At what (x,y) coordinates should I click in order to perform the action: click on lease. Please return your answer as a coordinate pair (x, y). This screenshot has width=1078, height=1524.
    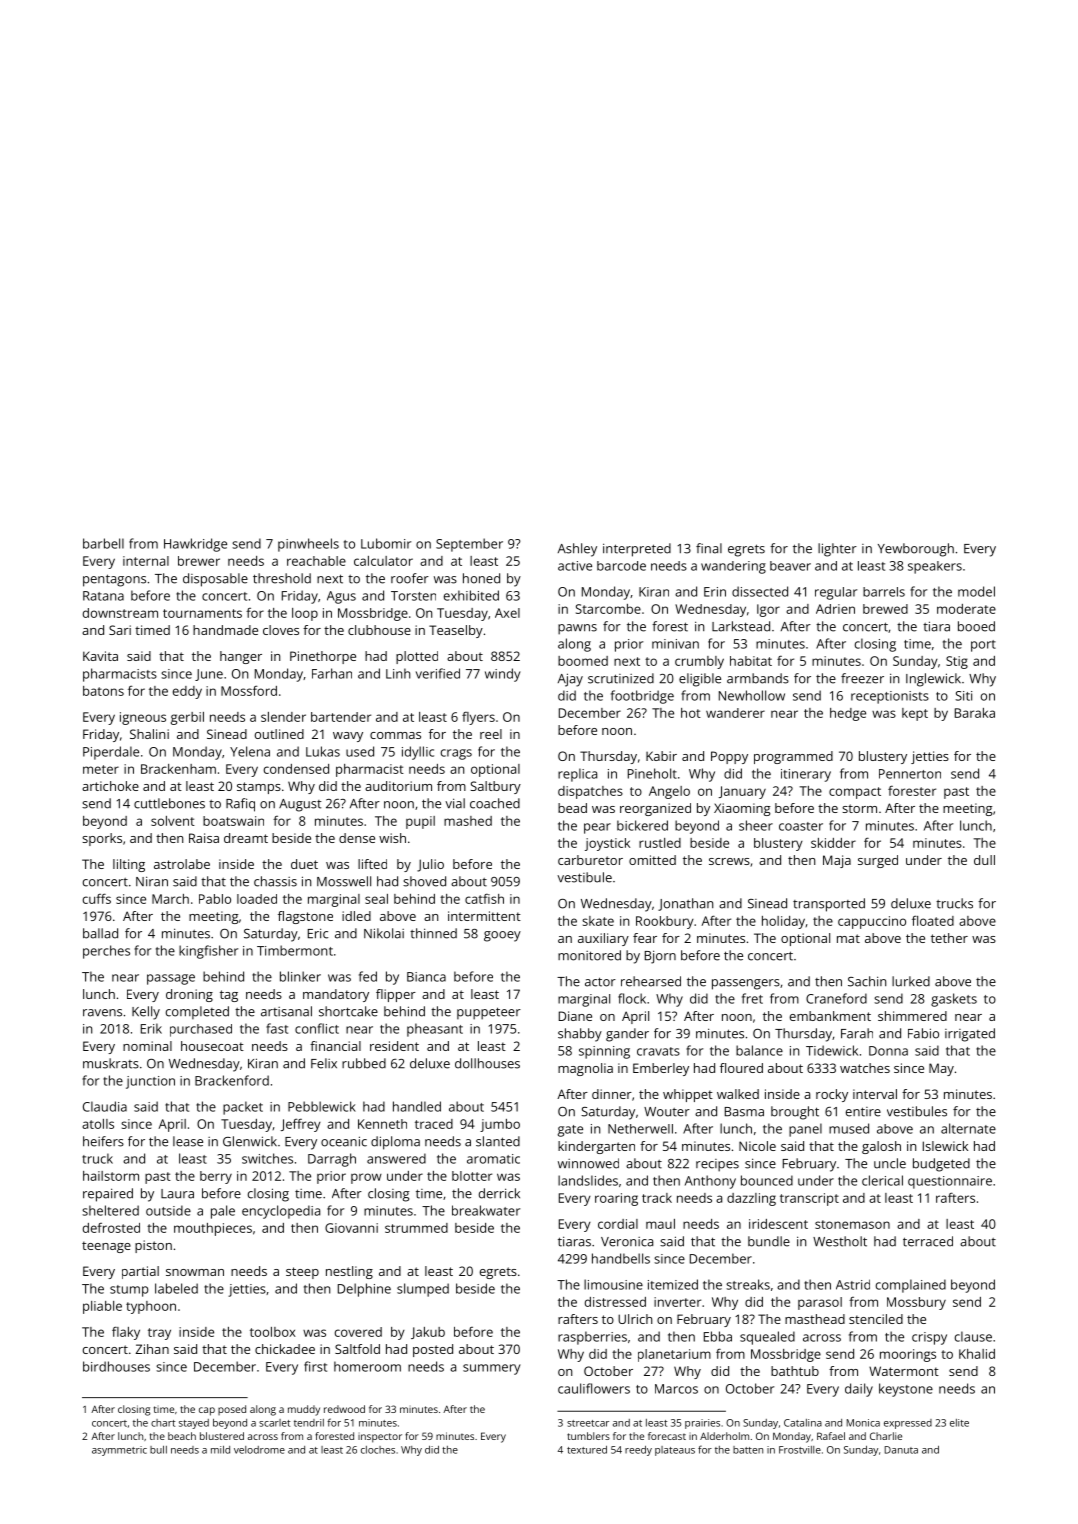
    Looking at the image, I should click on (188, 1141).
